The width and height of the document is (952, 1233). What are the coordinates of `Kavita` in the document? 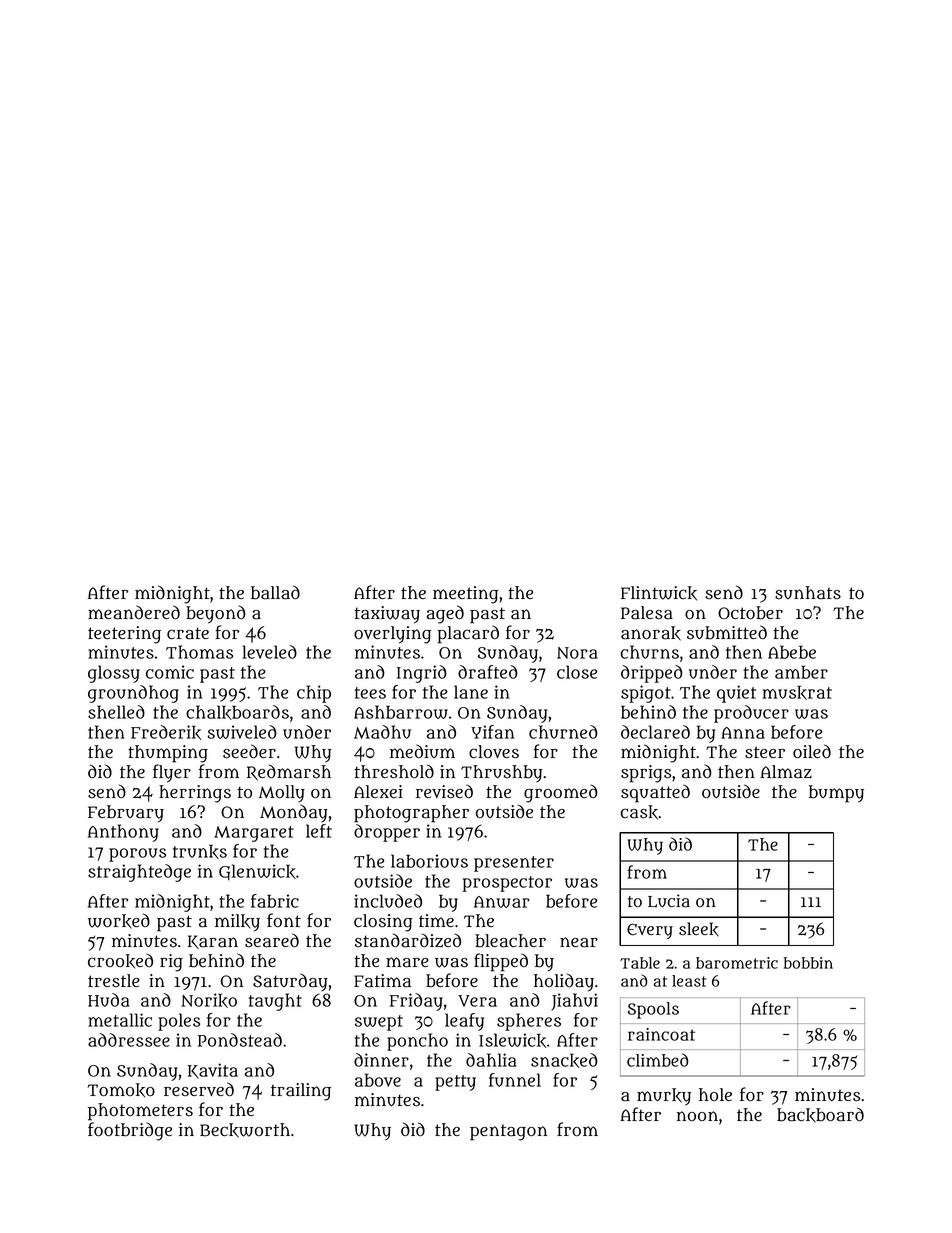 It's located at (213, 1071).
